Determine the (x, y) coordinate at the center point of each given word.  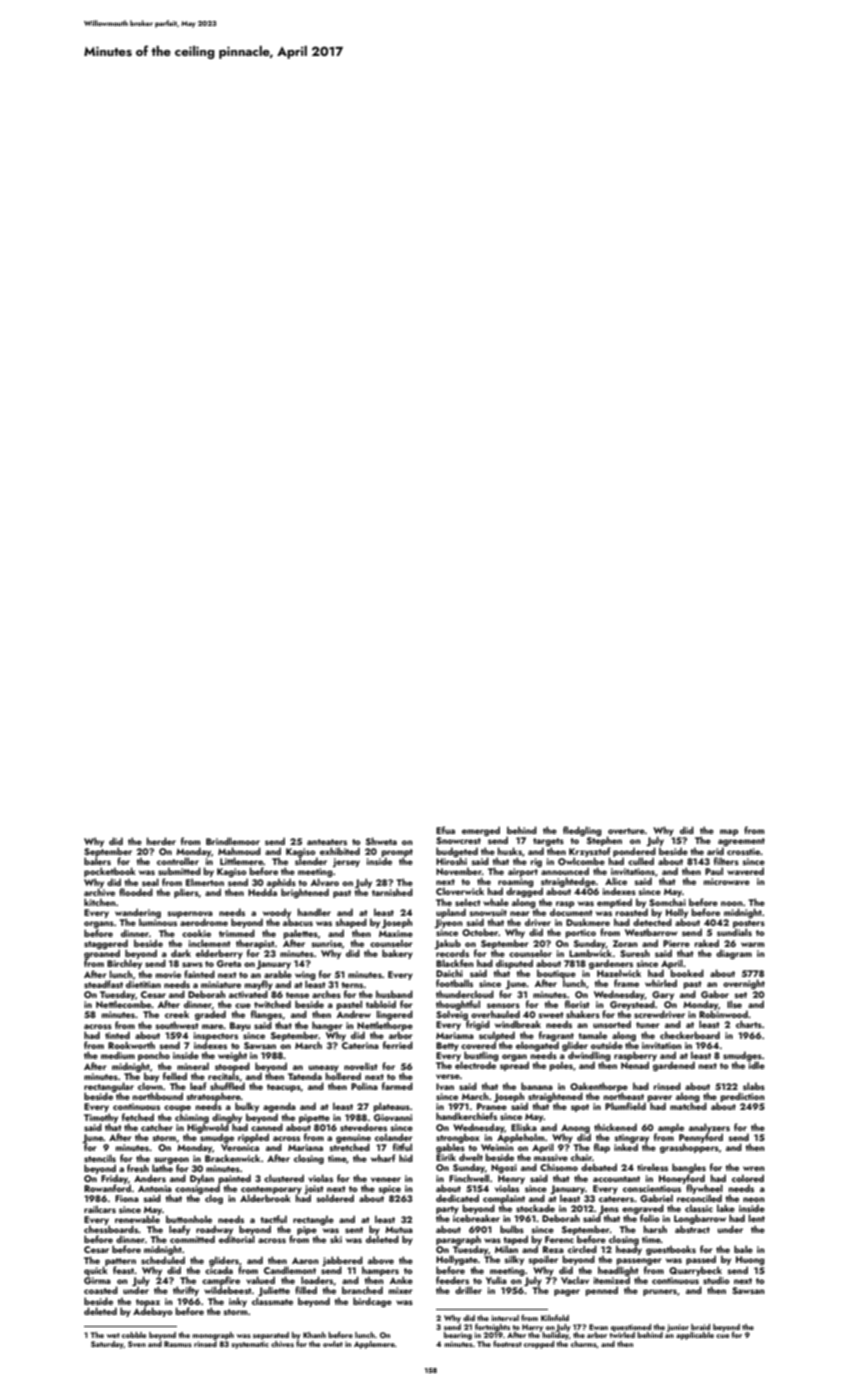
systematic (250, 1345)
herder (161, 841)
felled (175, 1076)
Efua (445, 830)
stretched (349, 1147)
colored (748, 1178)
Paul (714, 871)
